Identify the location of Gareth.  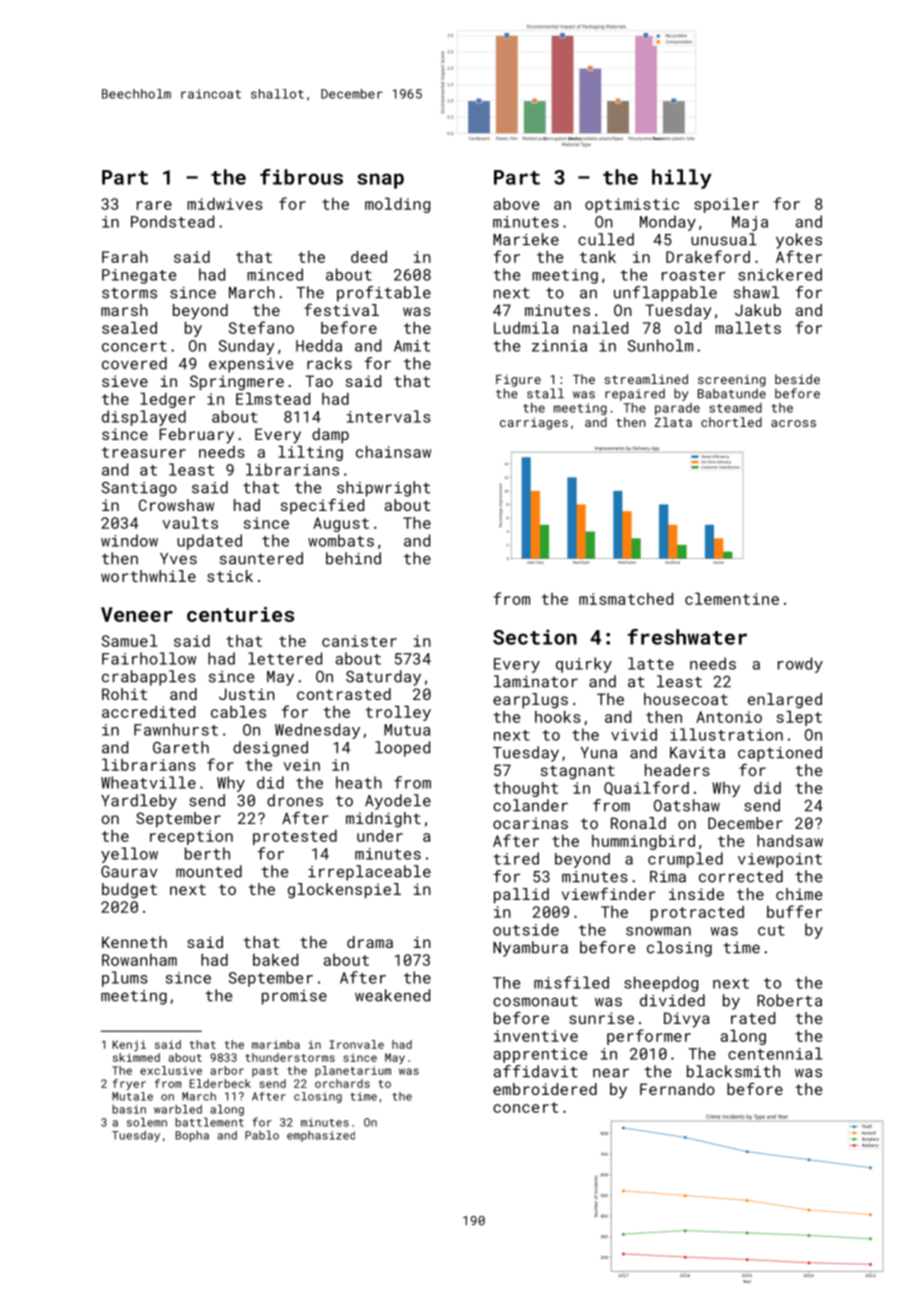
(181, 747).
